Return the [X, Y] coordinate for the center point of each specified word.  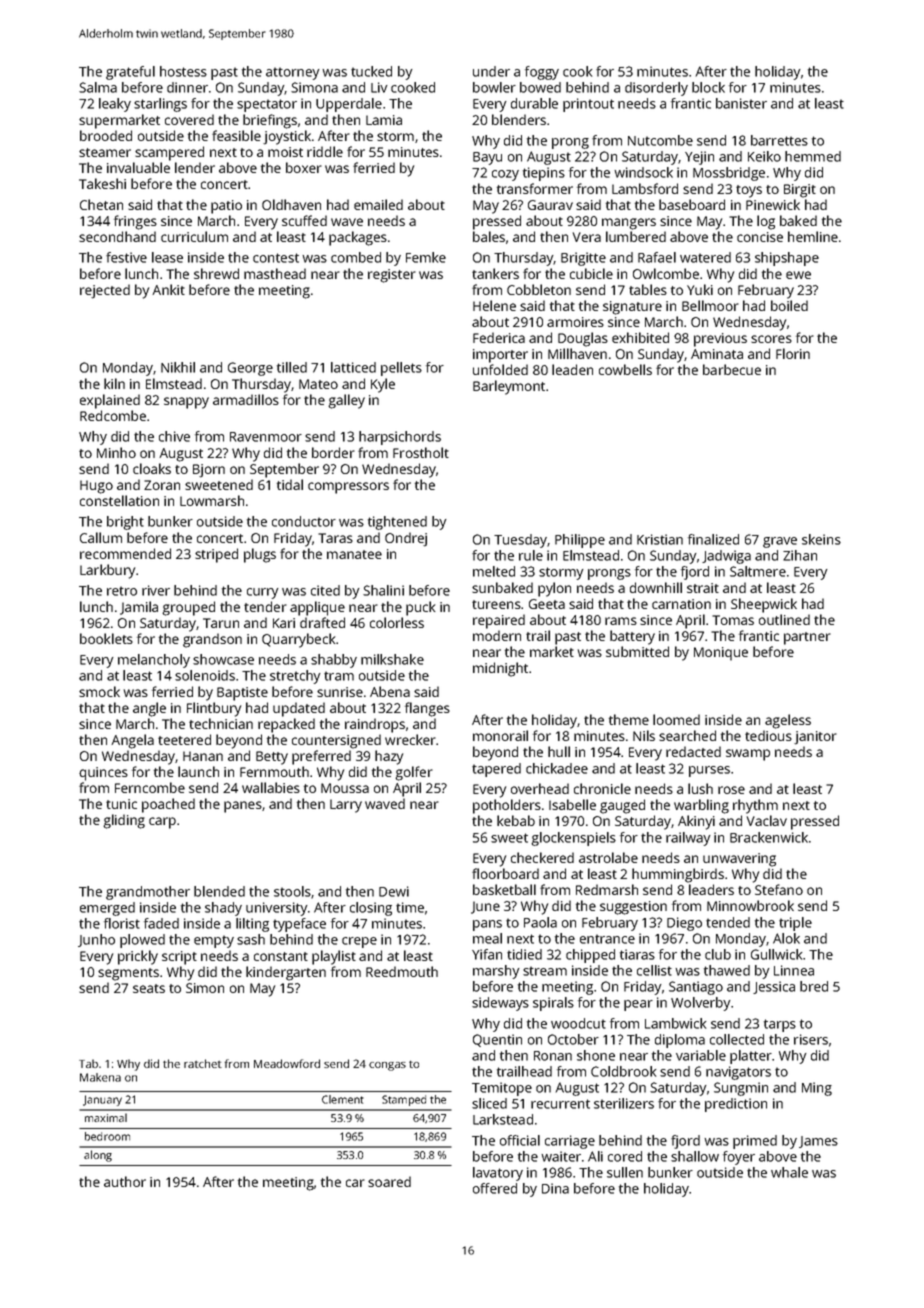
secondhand [117, 236]
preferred [321, 757]
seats [149, 988]
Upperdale [349, 105]
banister [741, 103]
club [718, 954]
